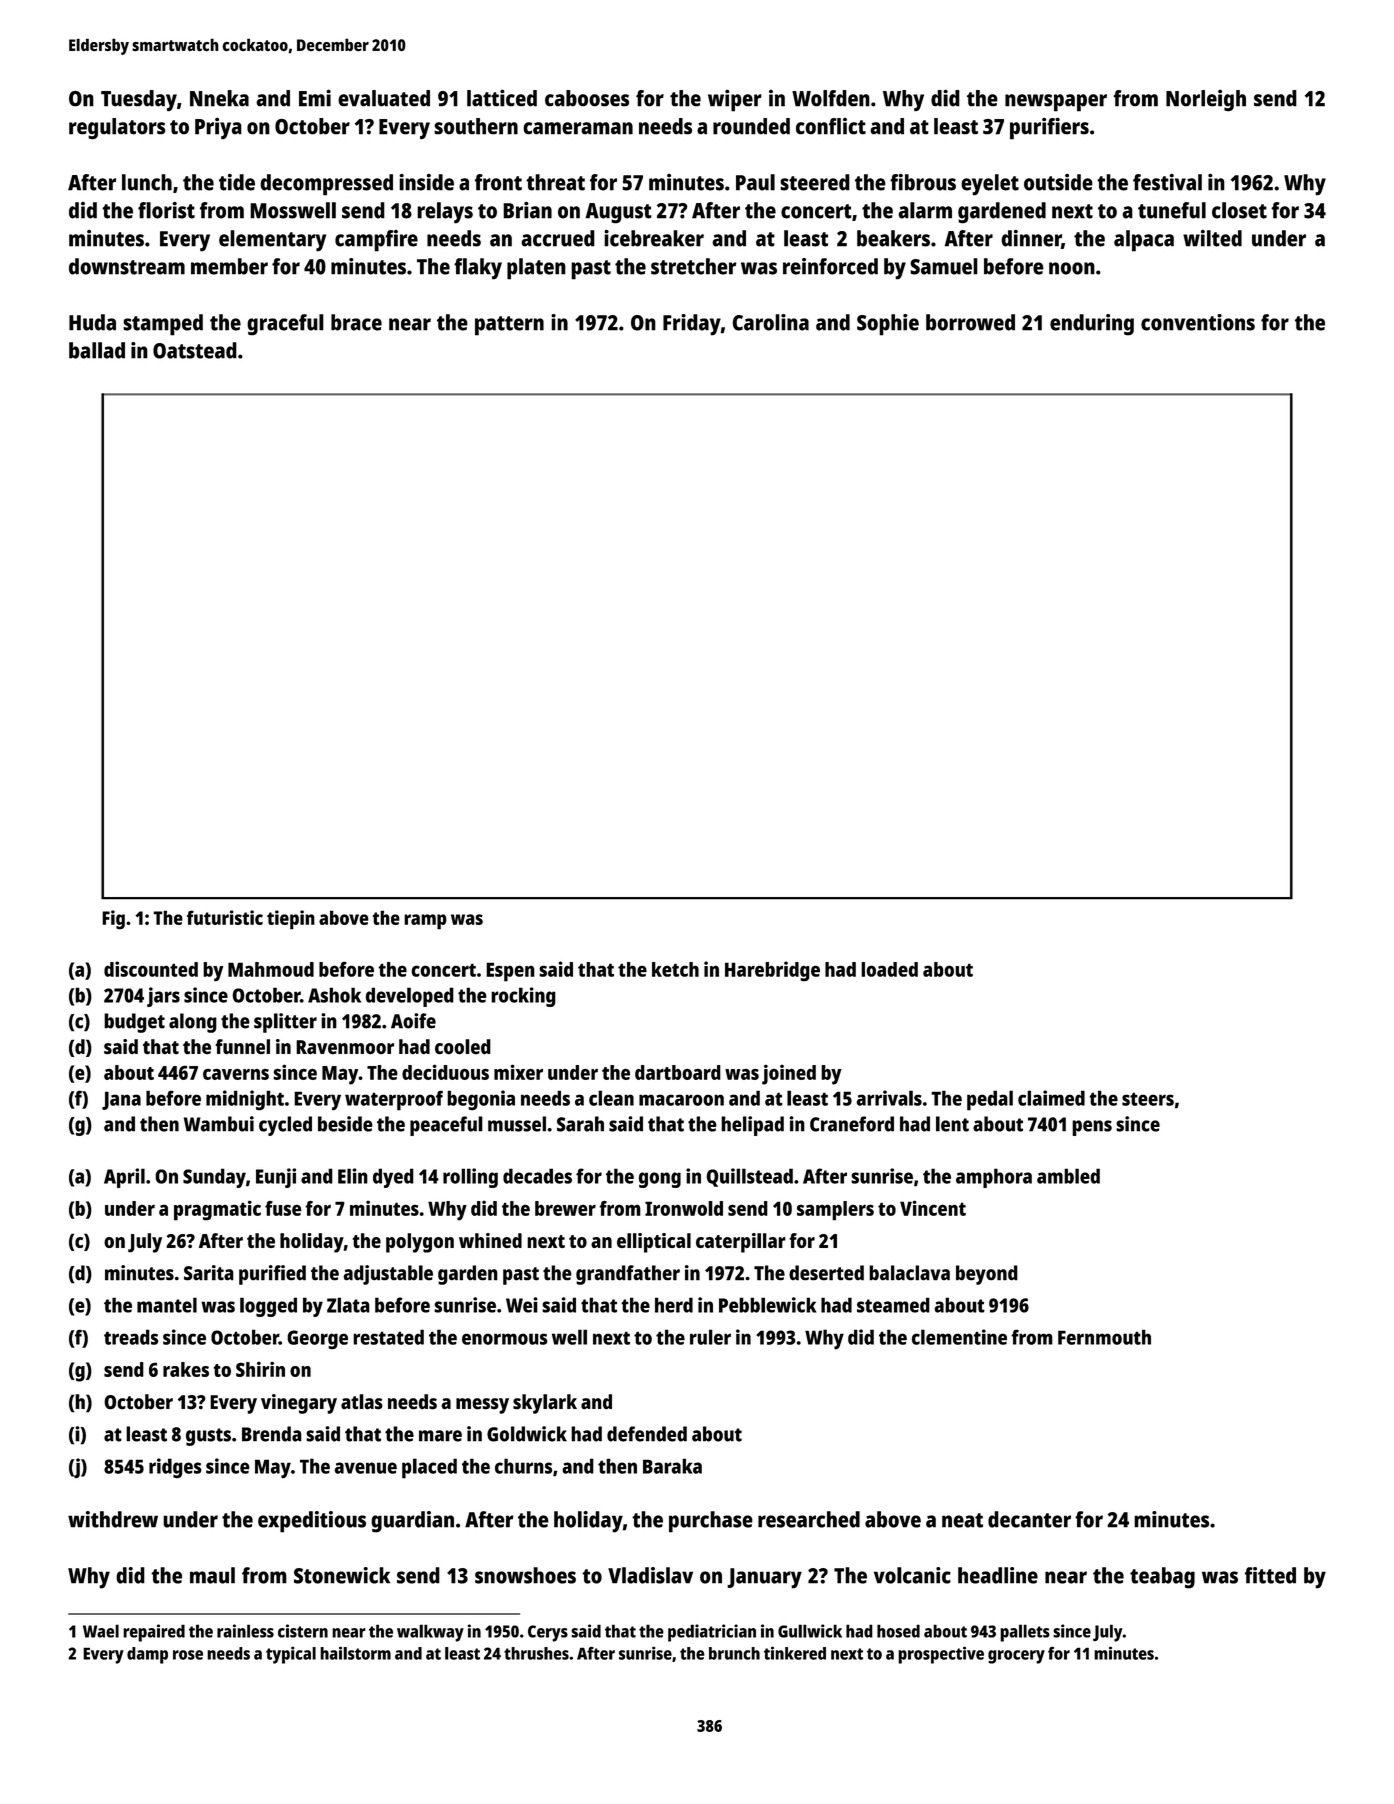 The image size is (1394, 1804). What do you see at coordinates (1068, 1176) in the screenshot?
I see `ambled` at bounding box center [1068, 1176].
